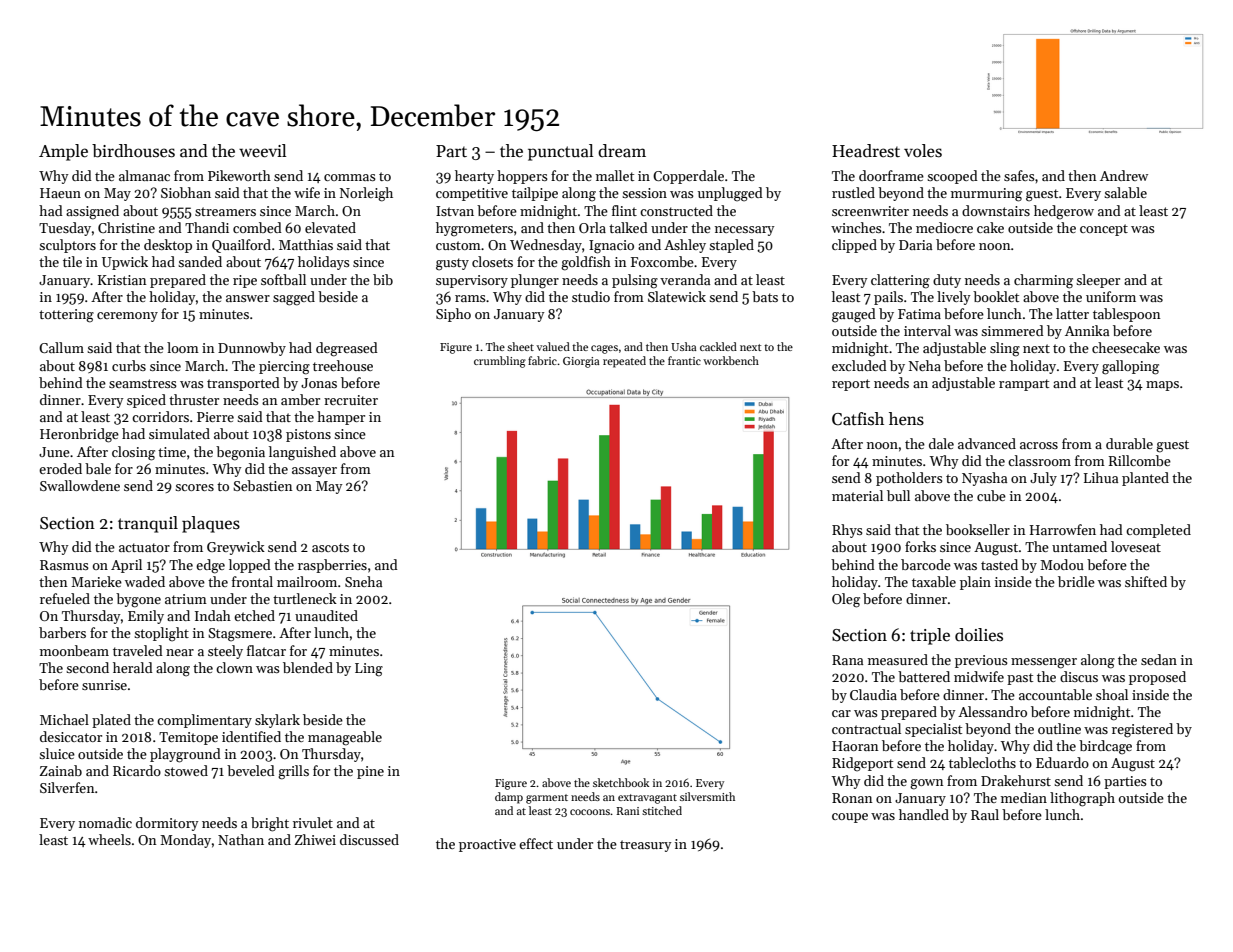  I want to click on Michael, so click(64, 719).
